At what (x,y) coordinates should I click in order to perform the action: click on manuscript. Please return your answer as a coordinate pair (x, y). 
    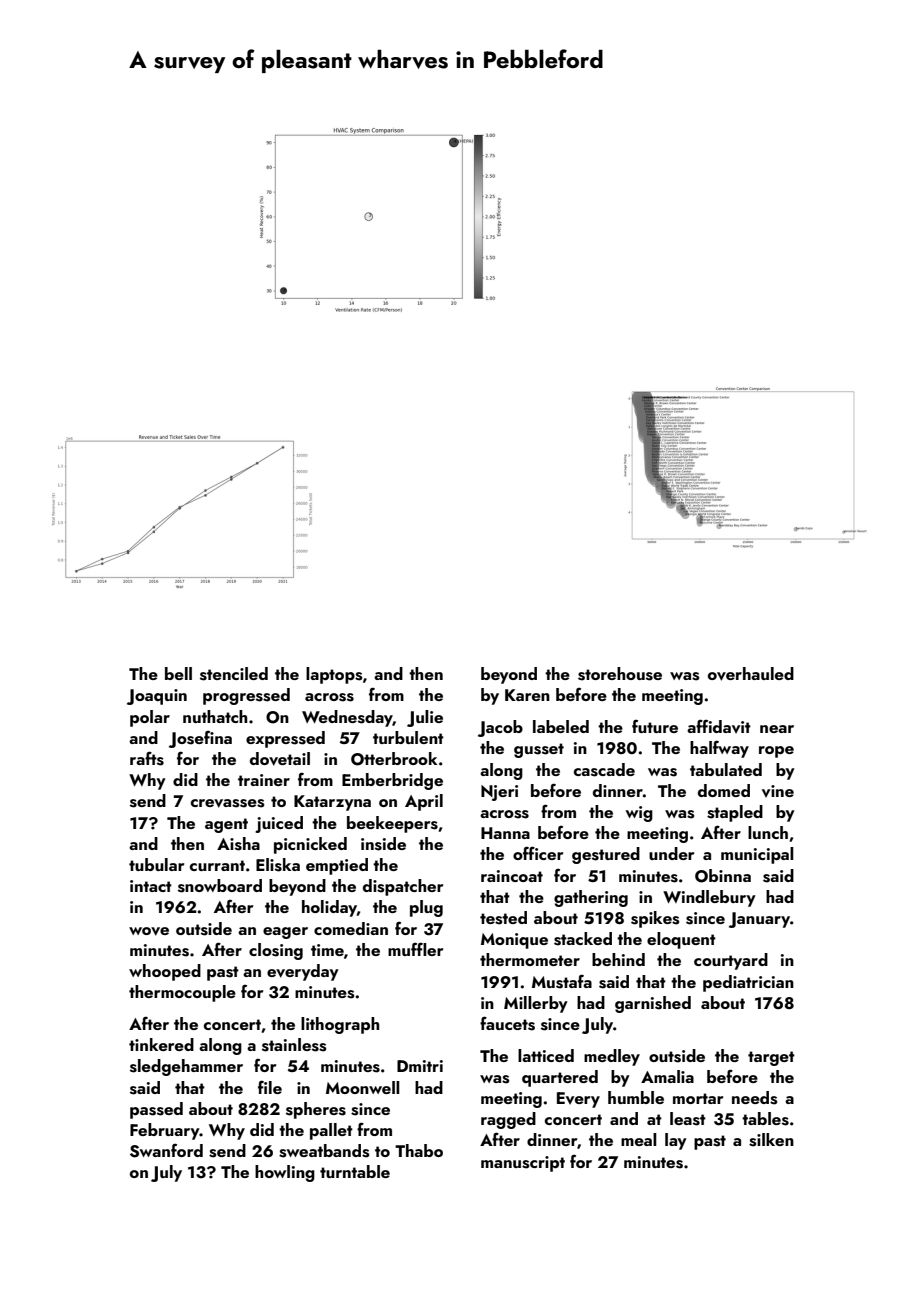
    Looking at the image, I should click on (523, 1164).
